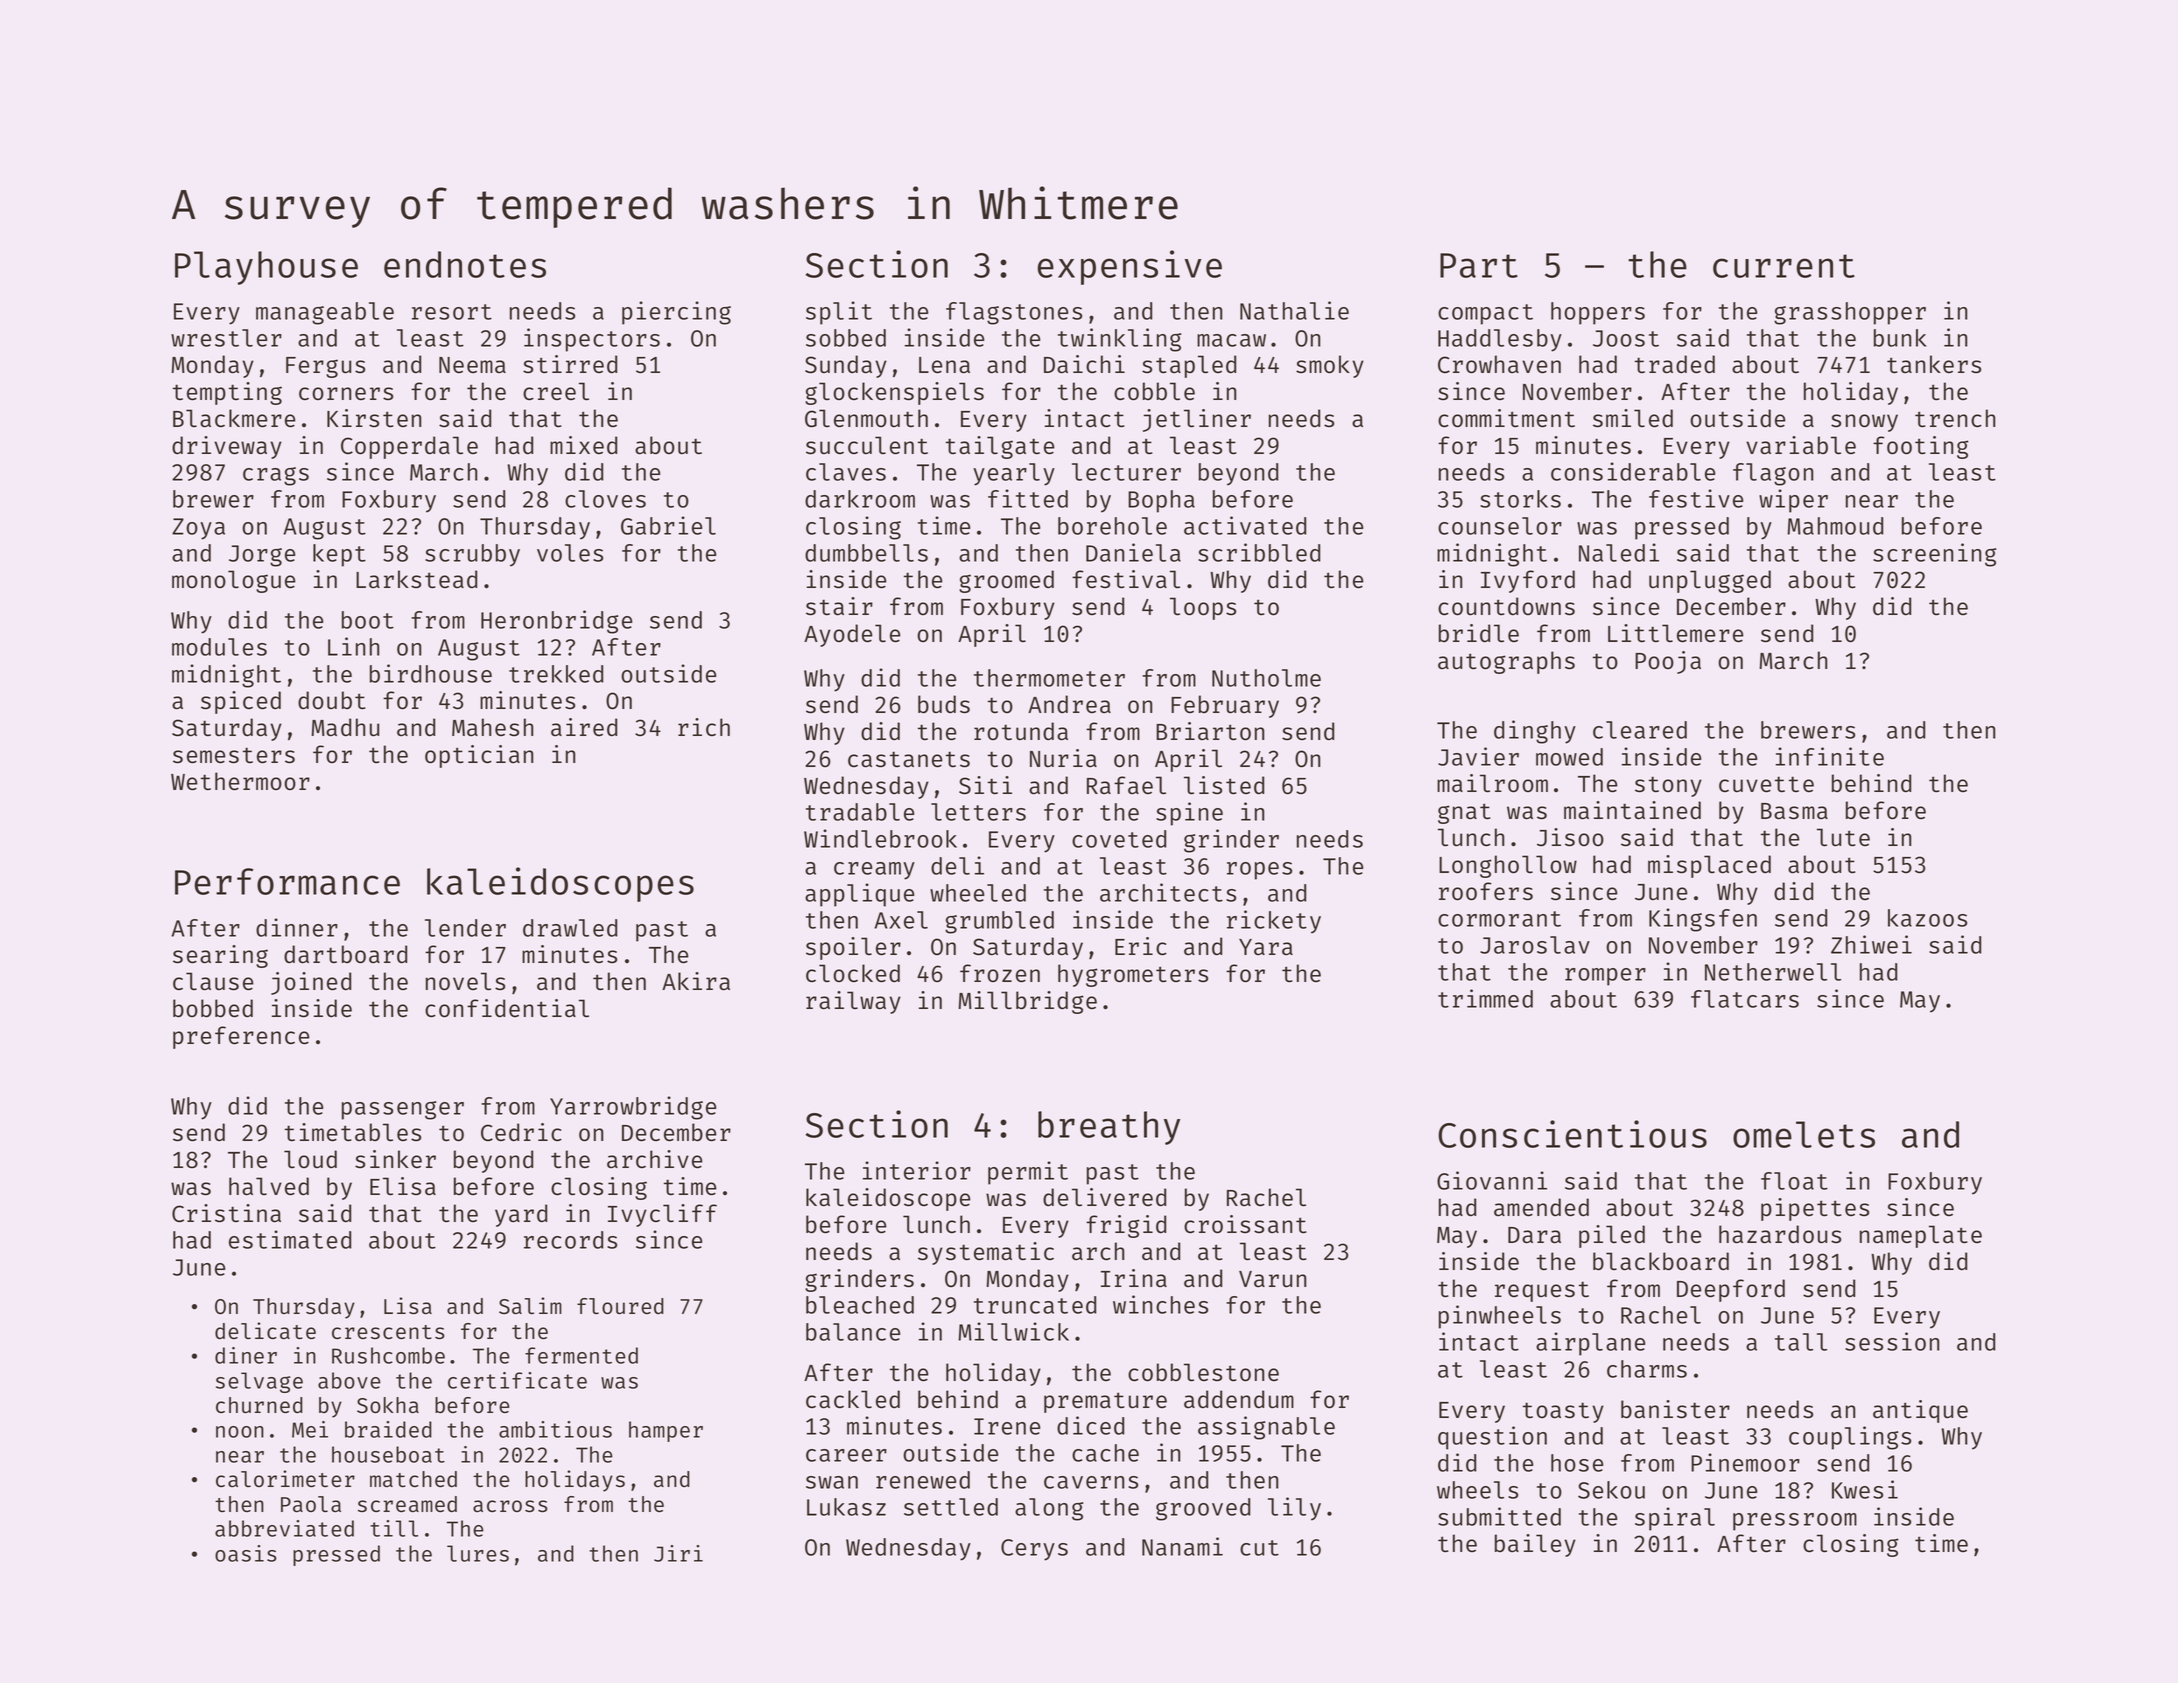 The image size is (2178, 1683). Describe the element at coordinates (1034, 1550) in the page. I see `Cerys` at that location.
